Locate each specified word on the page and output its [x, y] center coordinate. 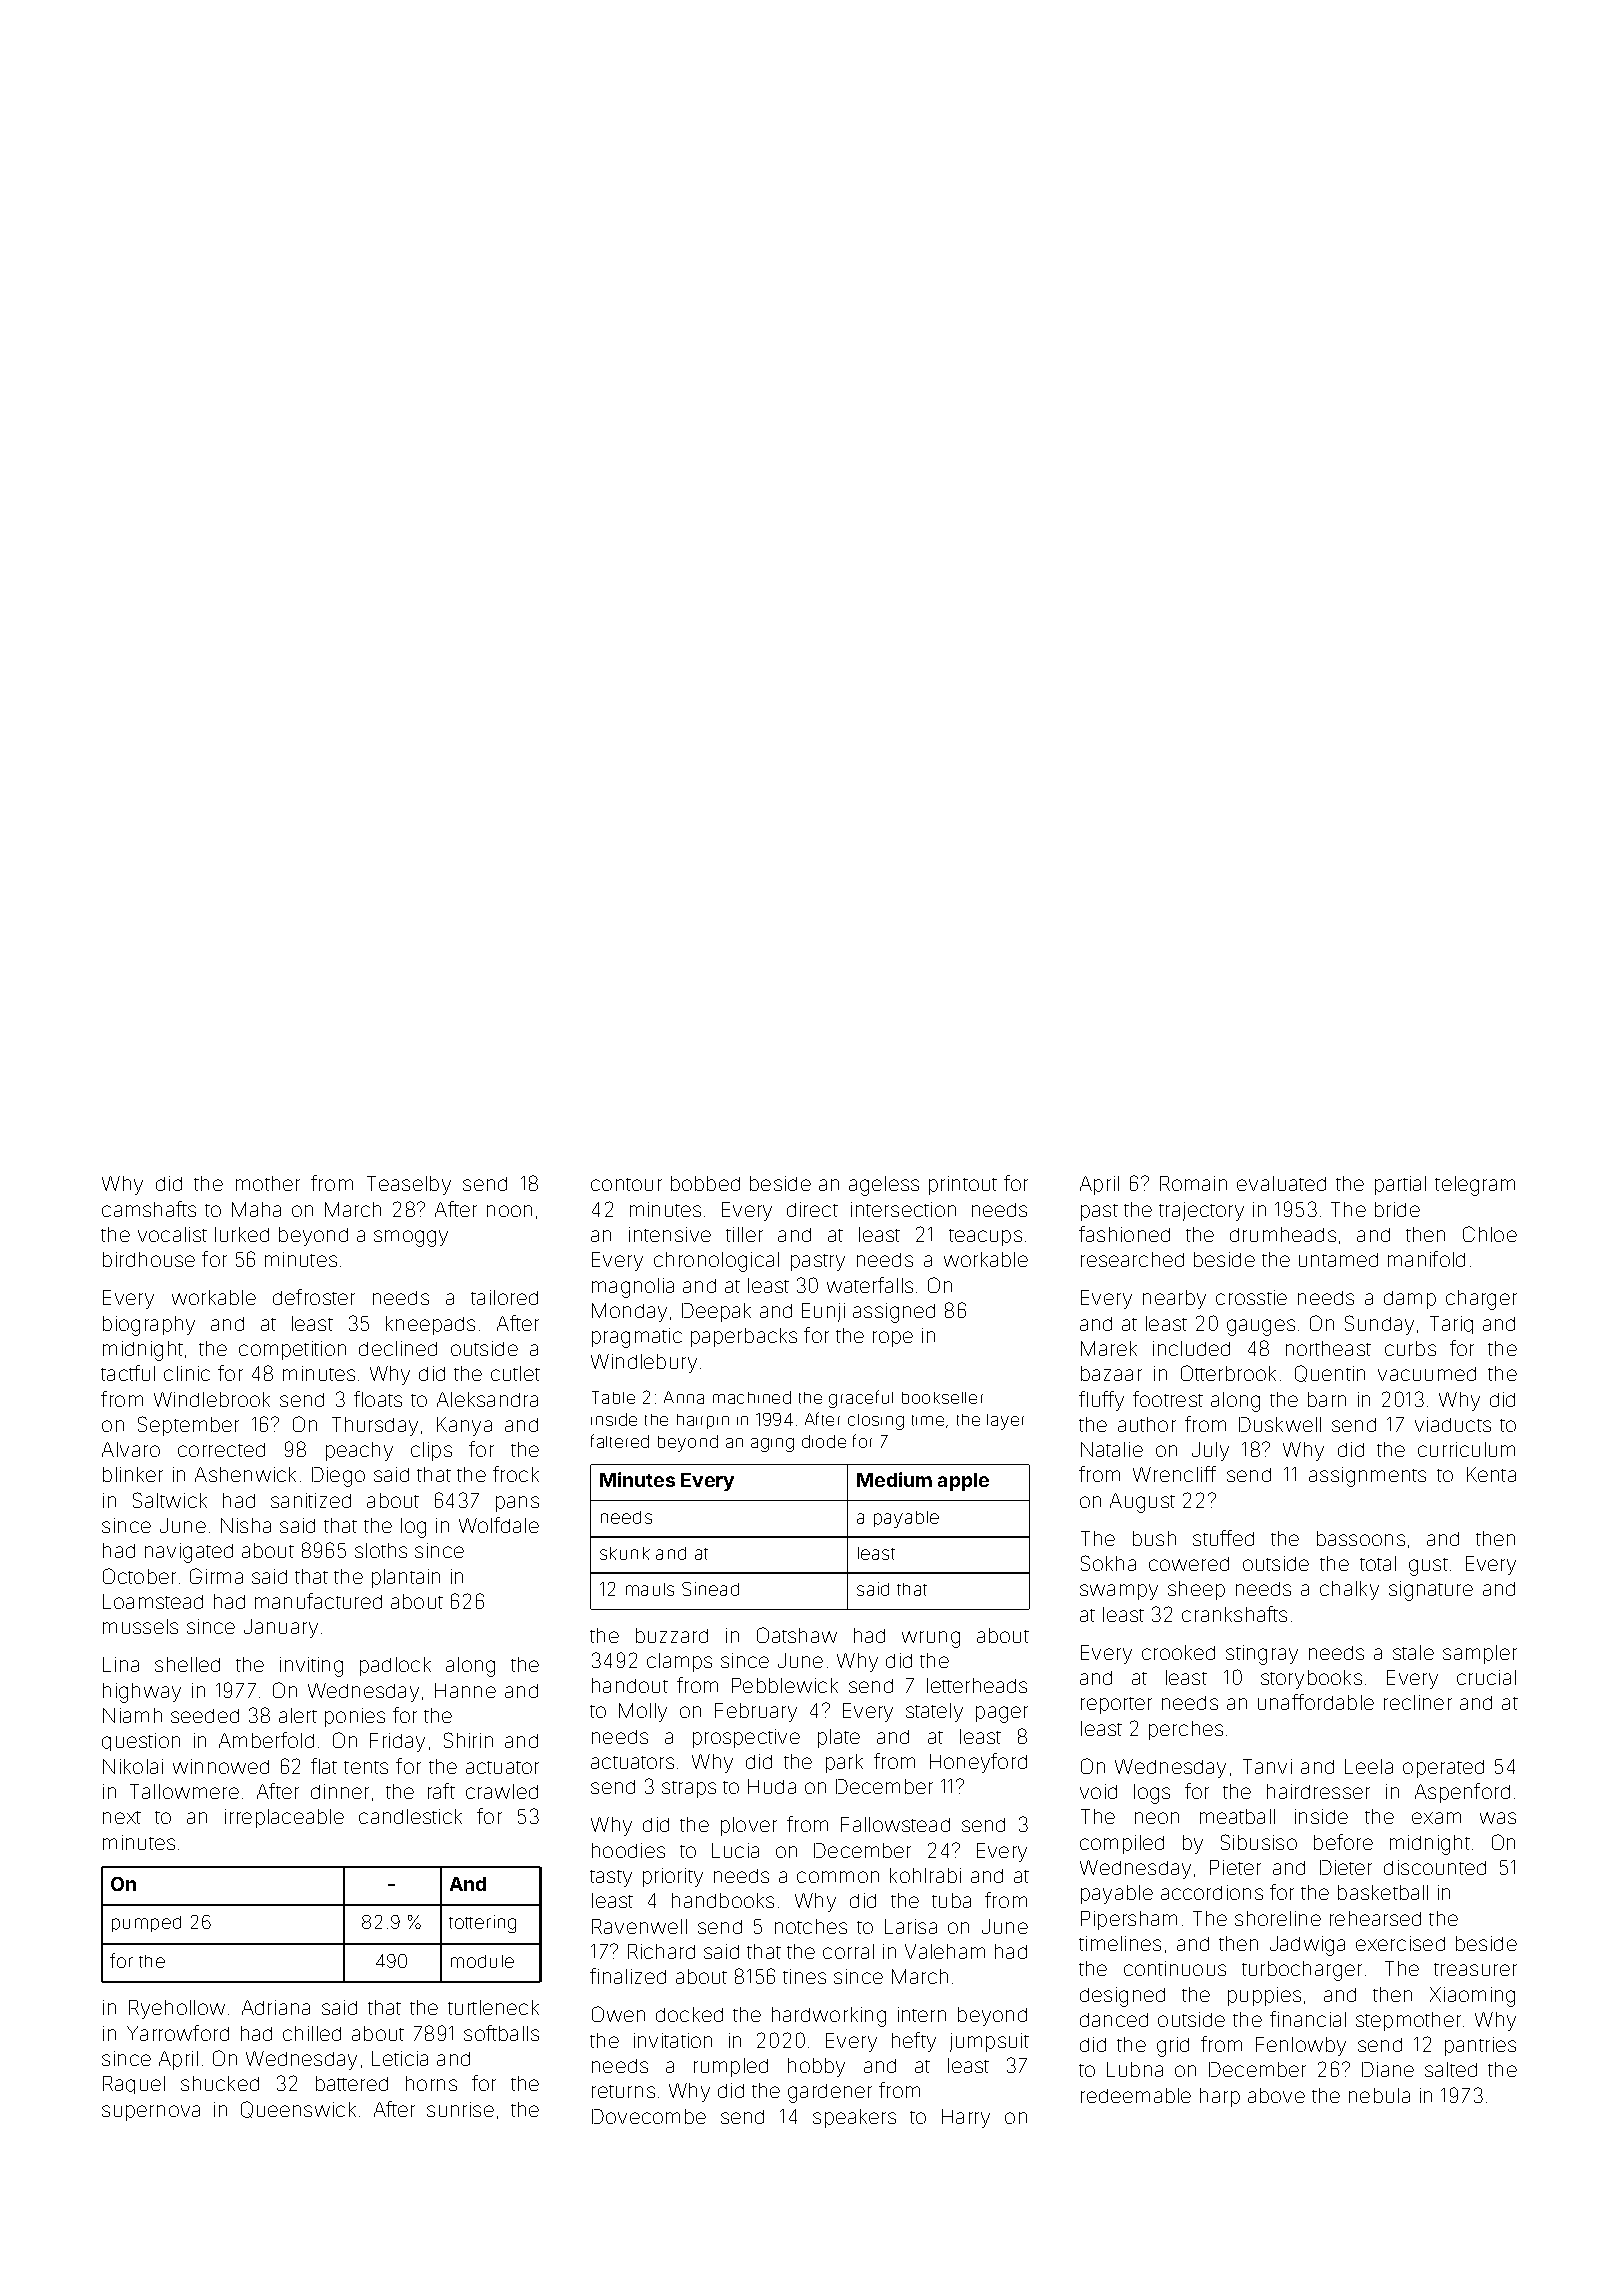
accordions [1212, 1892]
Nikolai [133, 1766]
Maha [256, 1209]
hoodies [628, 1850]
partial [1400, 1185]
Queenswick [298, 2109]
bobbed [705, 1183]
